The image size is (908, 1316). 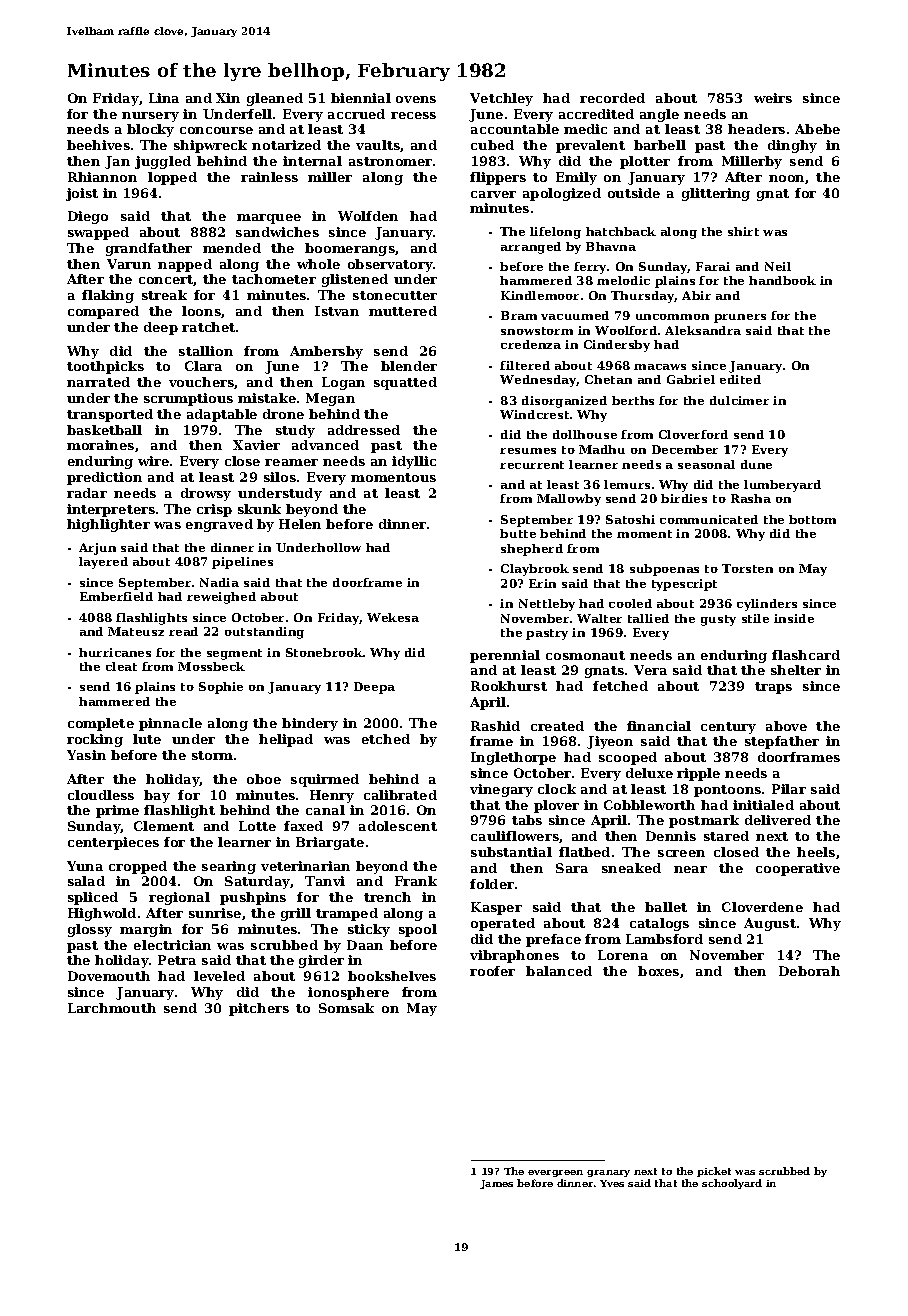 I want to click on observatory, so click(x=390, y=265).
